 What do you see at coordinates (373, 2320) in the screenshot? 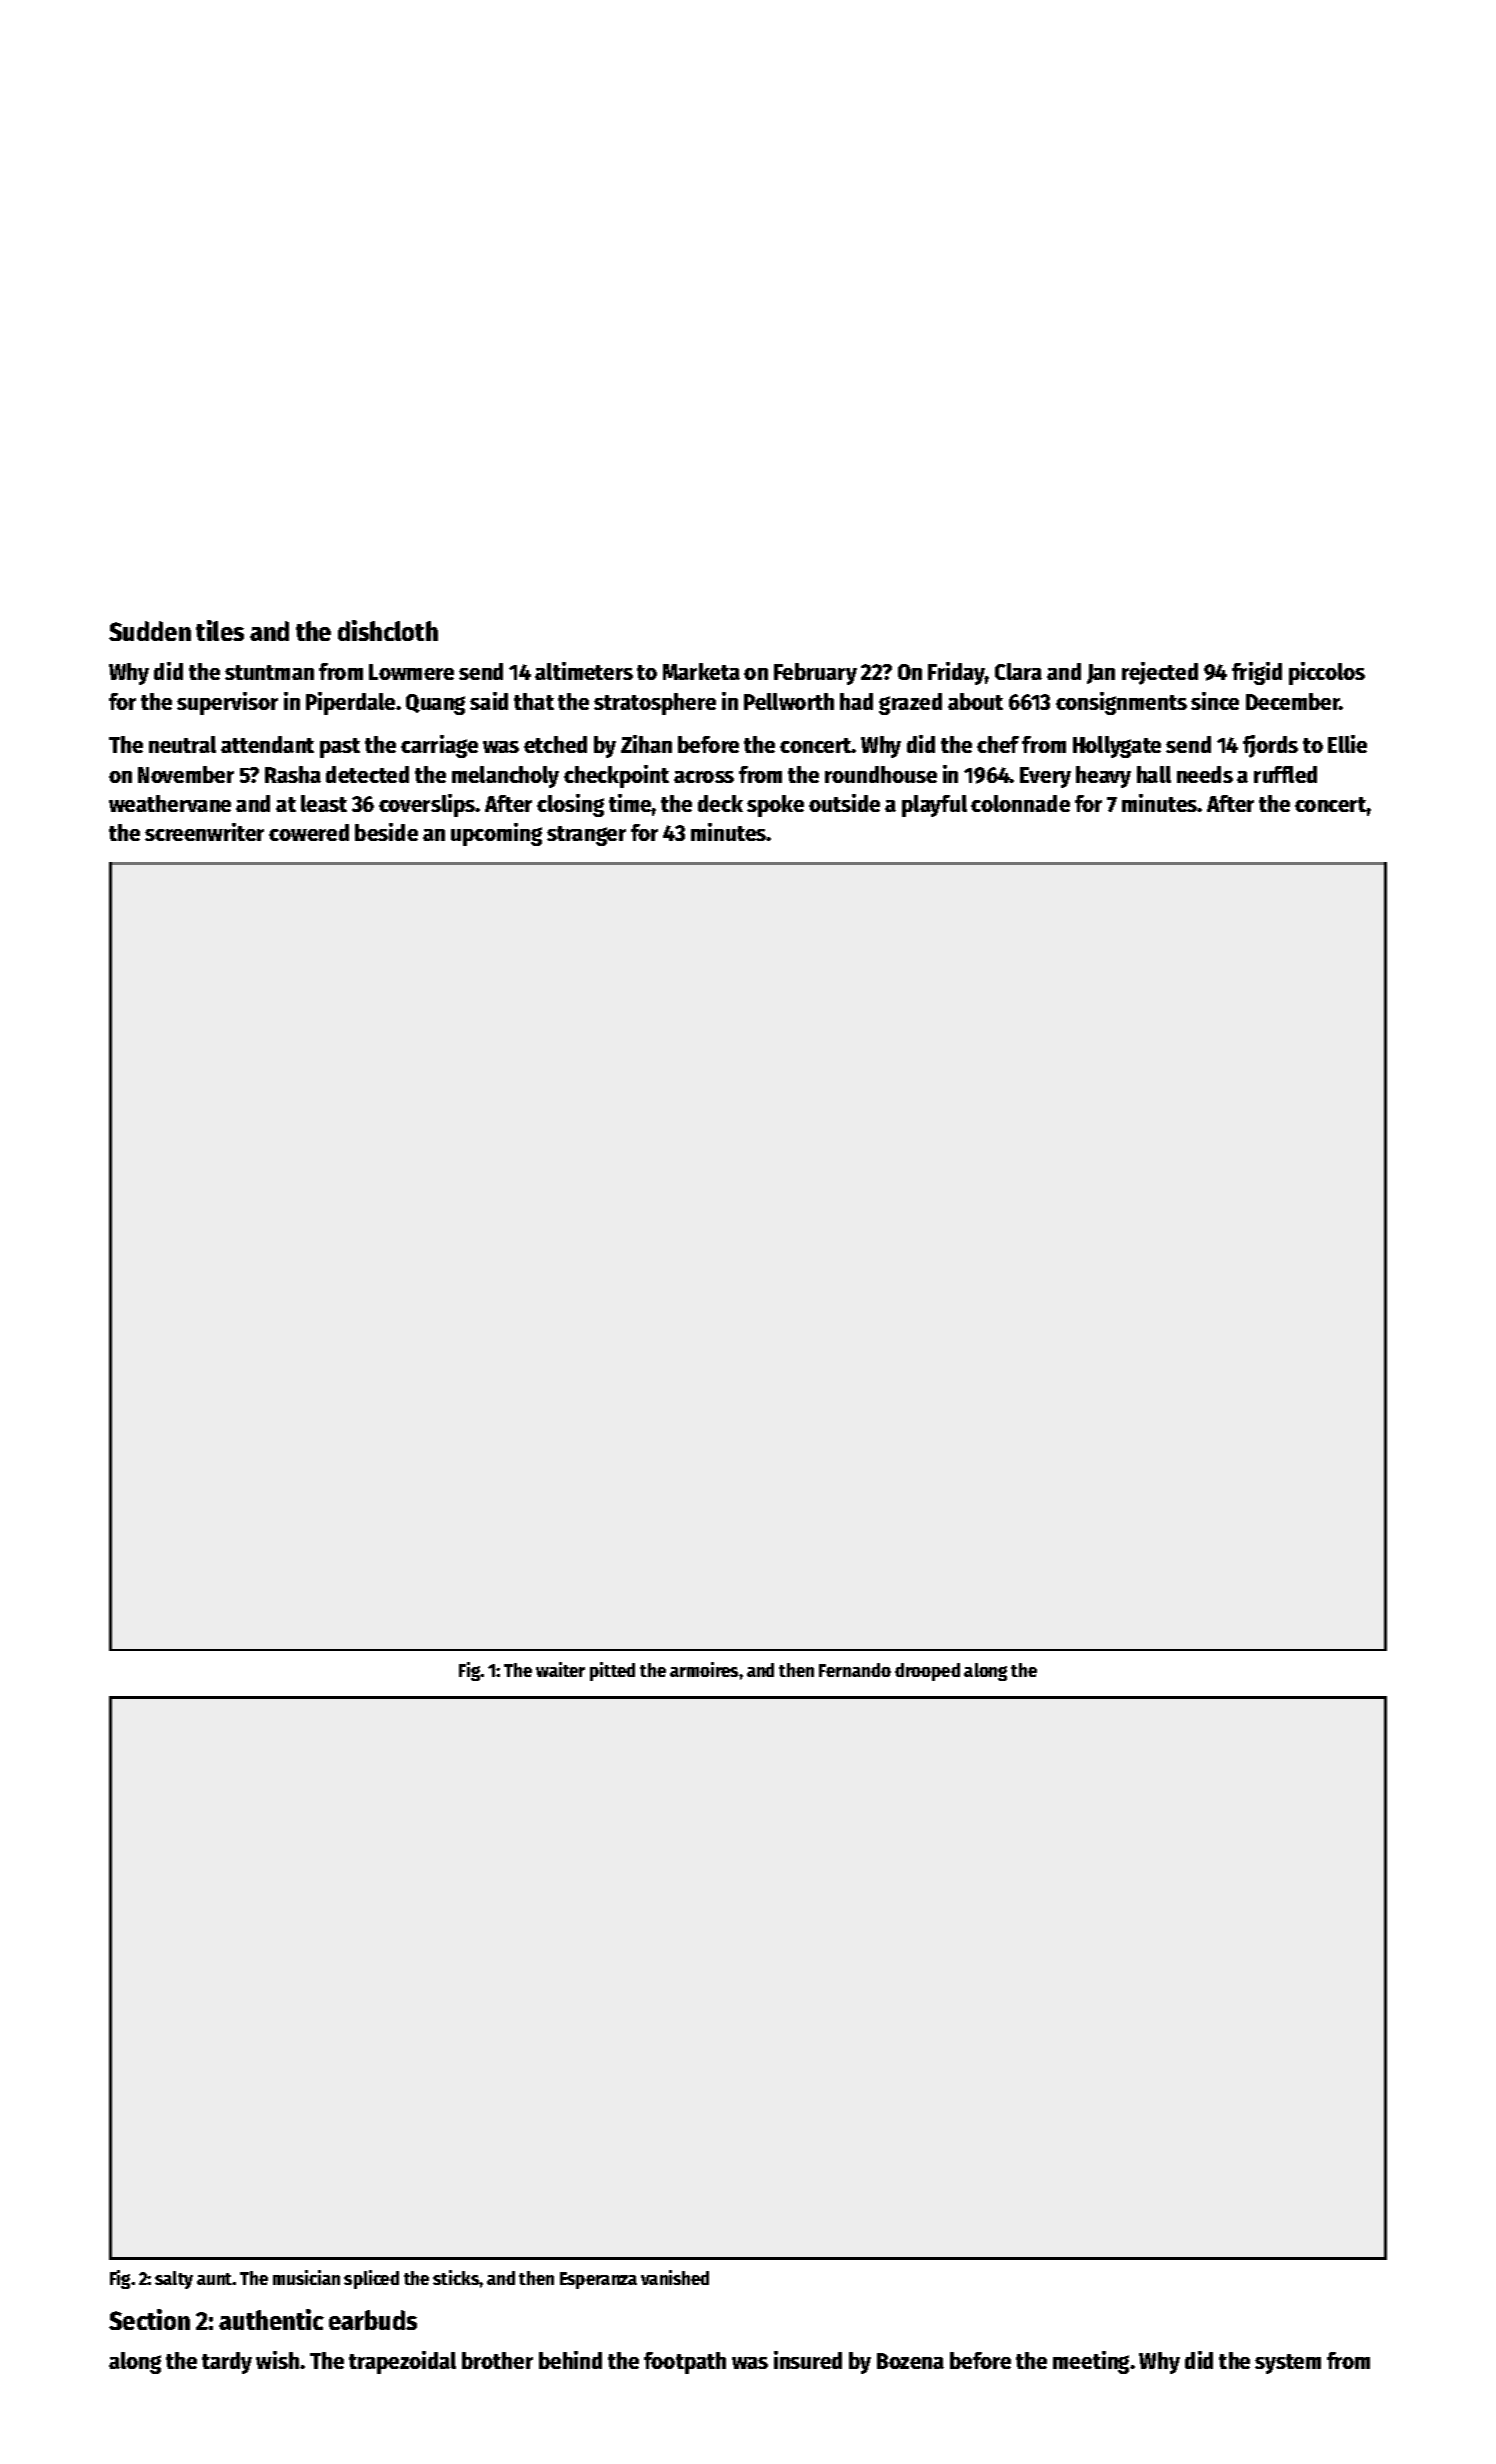
I see `earbuds` at bounding box center [373, 2320].
